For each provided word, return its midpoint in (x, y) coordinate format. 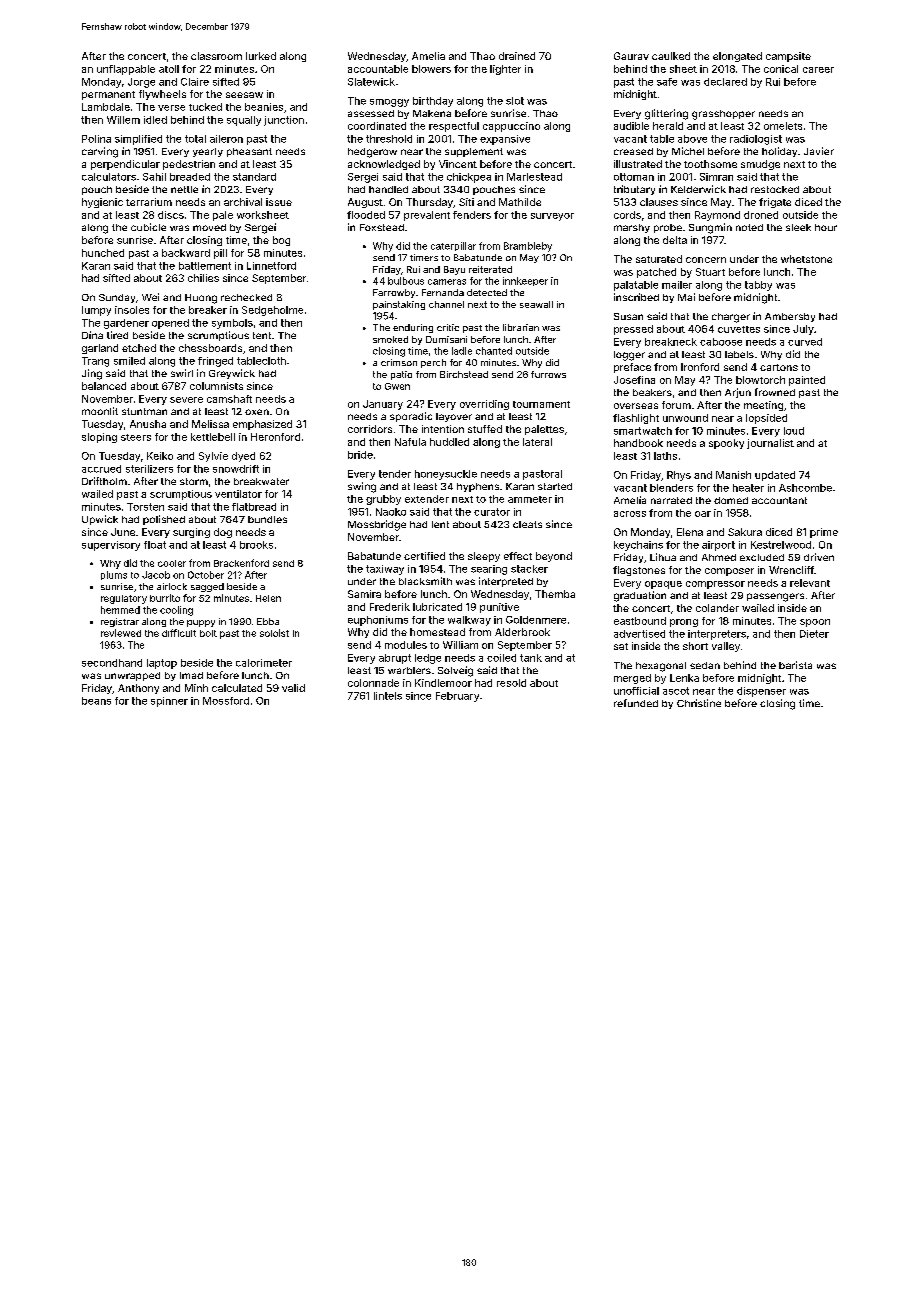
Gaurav (631, 56)
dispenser (761, 692)
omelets (783, 126)
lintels (388, 696)
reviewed (121, 633)
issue (279, 202)
